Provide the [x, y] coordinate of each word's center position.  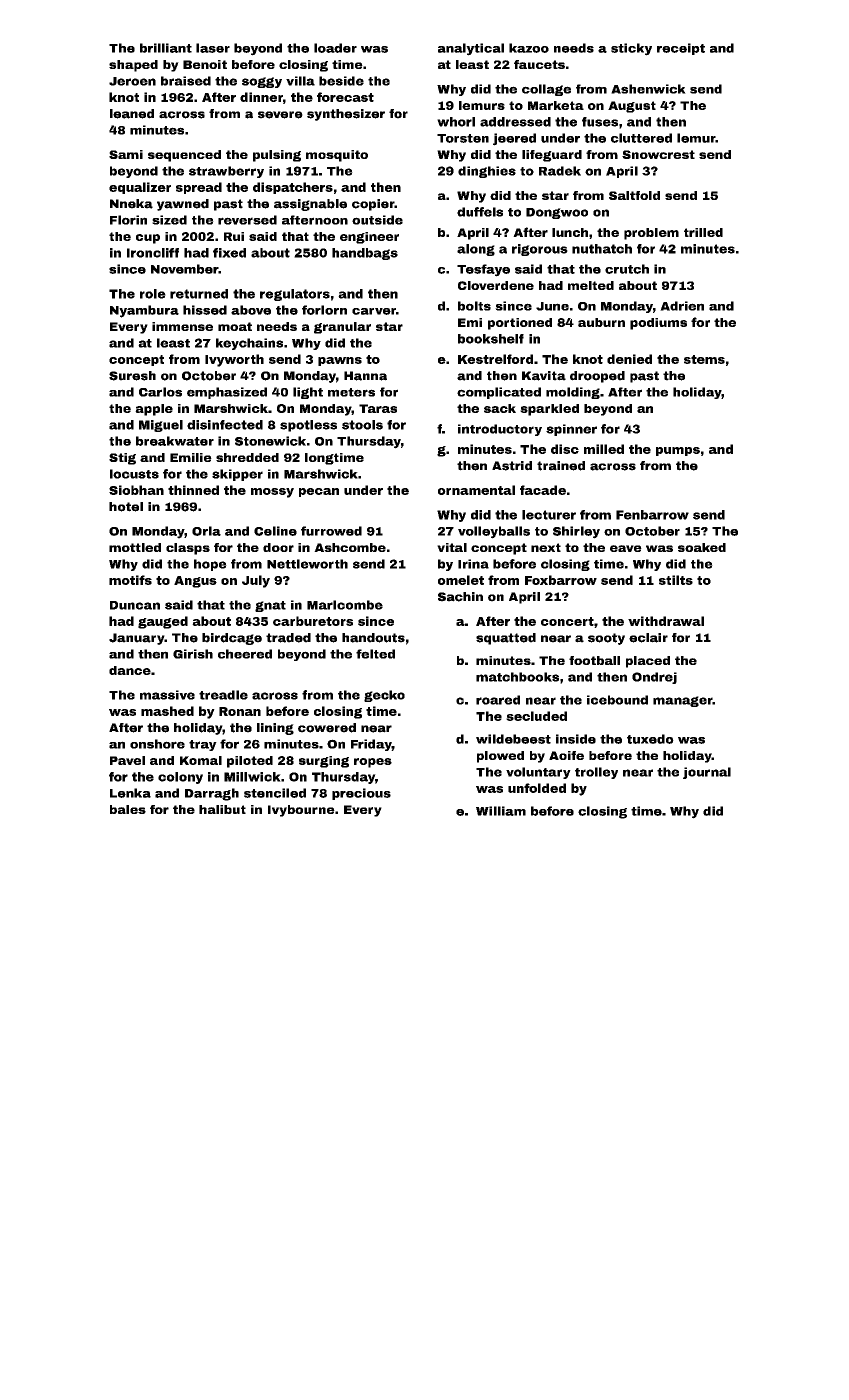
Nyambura [144, 311]
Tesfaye [483, 270]
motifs [130, 580]
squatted [506, 639]
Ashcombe [350, 547]
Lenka [130, 793]
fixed [229, 253]
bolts [474, 306]
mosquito [337, 156]
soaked [702, 547]
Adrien [682, 306]
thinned [193, 490]
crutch [627, 269]
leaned [132, 114]
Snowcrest [658, 154]
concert [567, 621]
